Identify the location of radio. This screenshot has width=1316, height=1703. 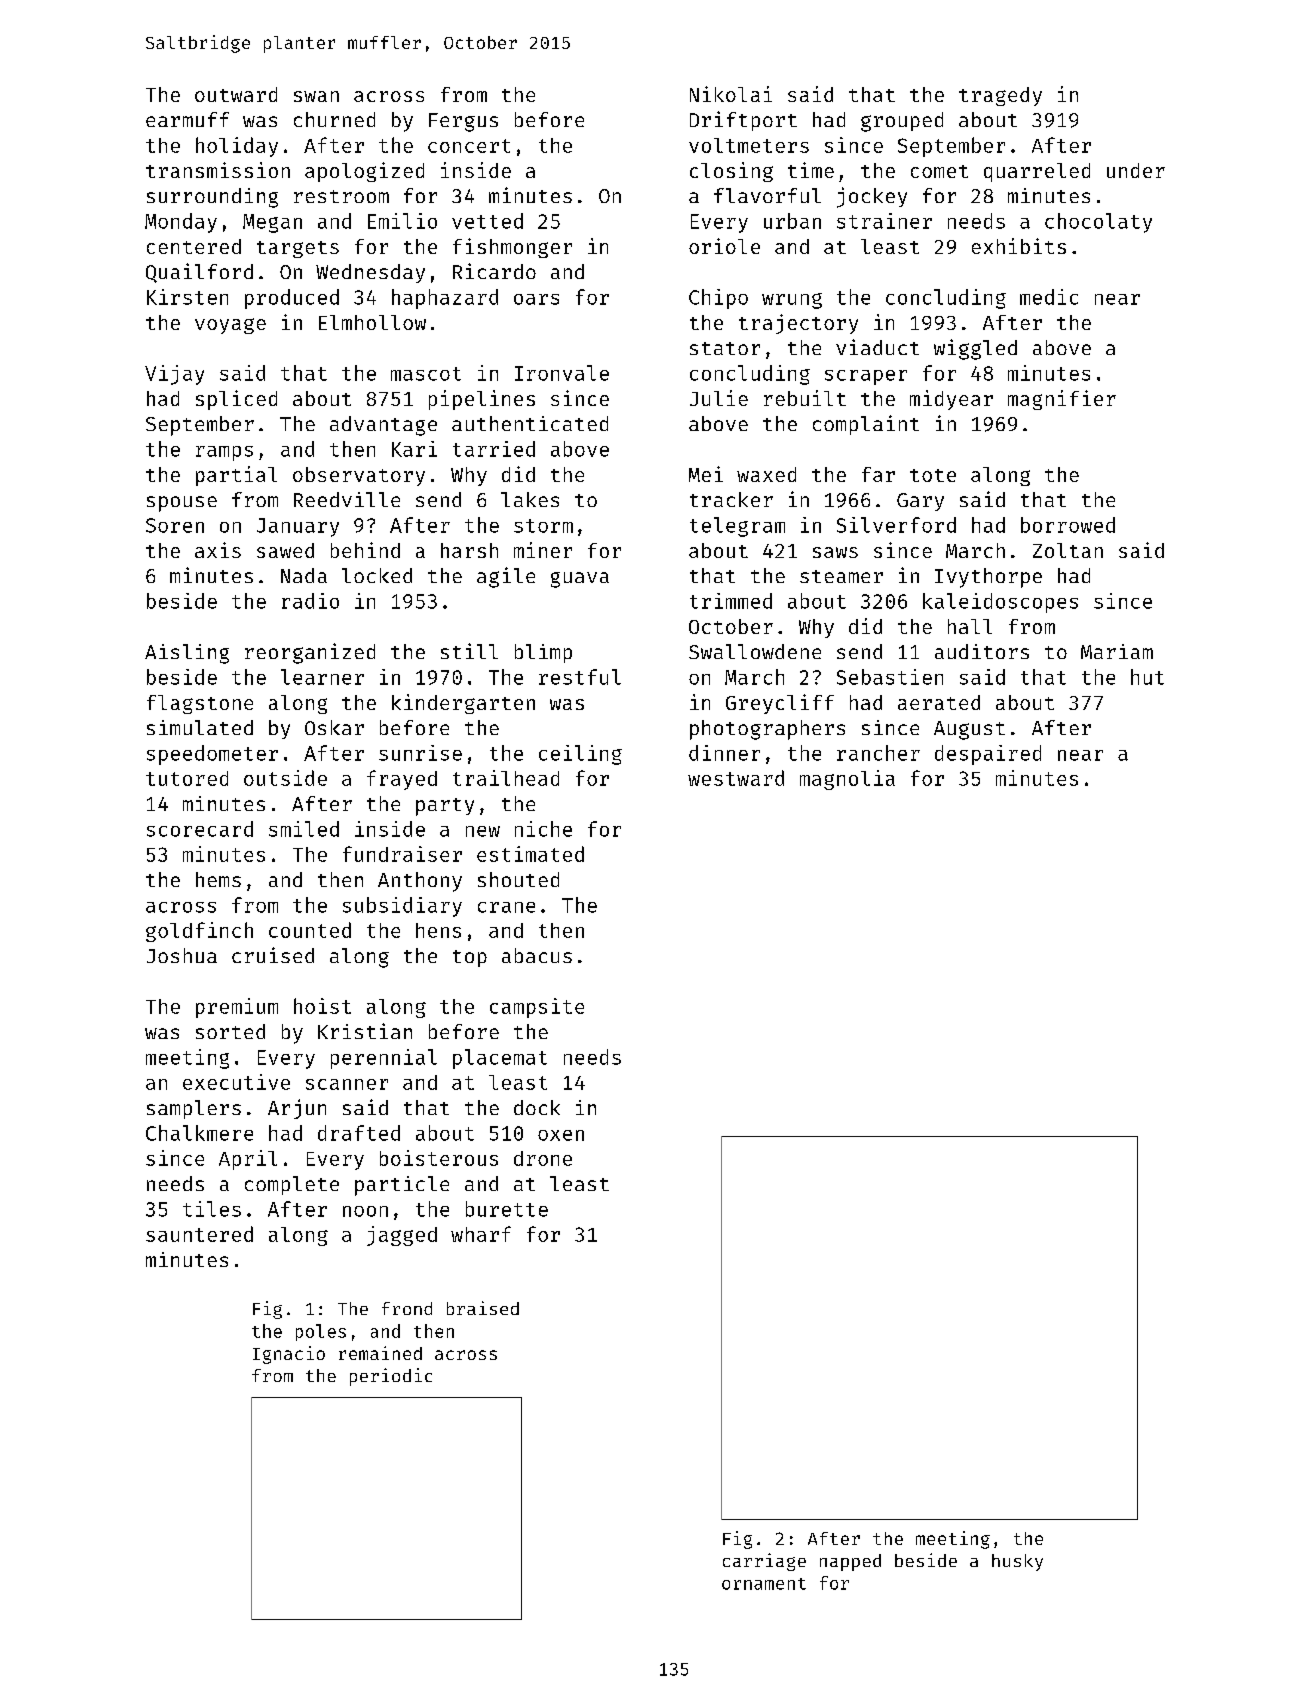
(310, 601).
